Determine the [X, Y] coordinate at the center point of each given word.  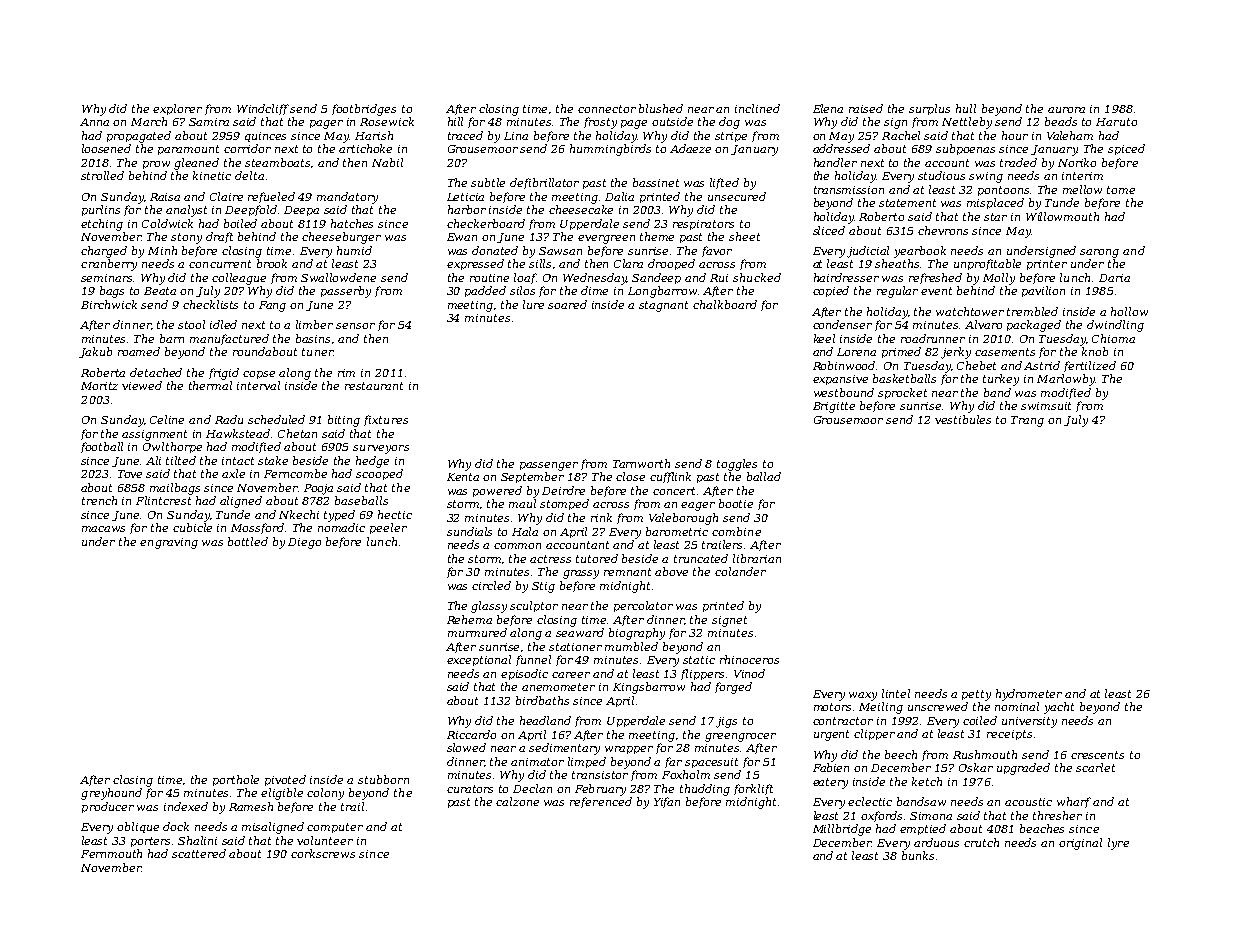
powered [497, 491]
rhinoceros [749, 659]
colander [740, 571]
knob [1095, 351]
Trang [1027, 421]
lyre [1118, 844]
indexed [186, 806]
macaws [103, 529]
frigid [224, 374]
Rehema [469, 619]
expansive [840, 380]
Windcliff [263, 109]
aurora [1066, 110]
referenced [601, 802]
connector [607, 109]
